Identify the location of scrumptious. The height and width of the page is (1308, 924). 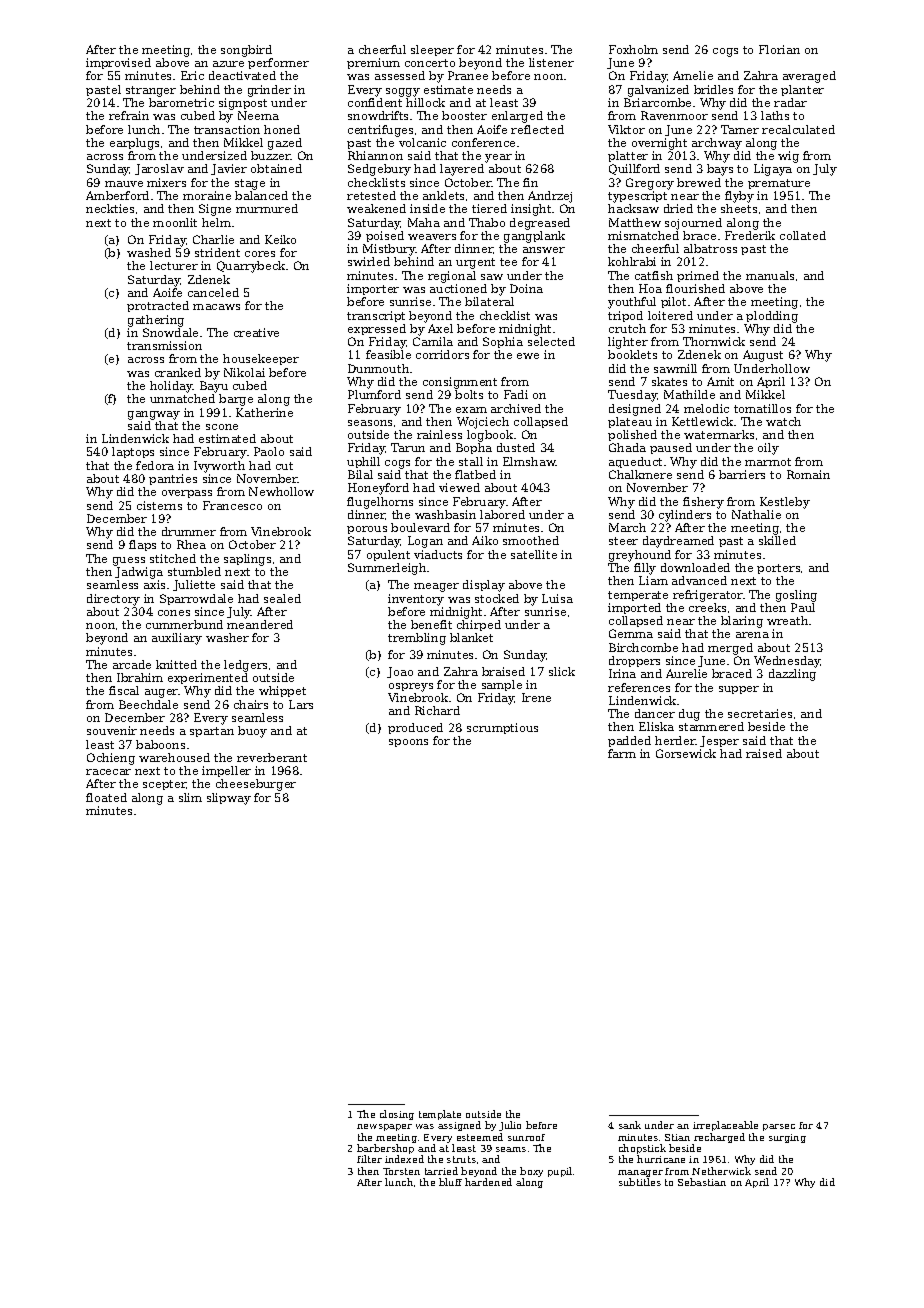
(502, 728).
